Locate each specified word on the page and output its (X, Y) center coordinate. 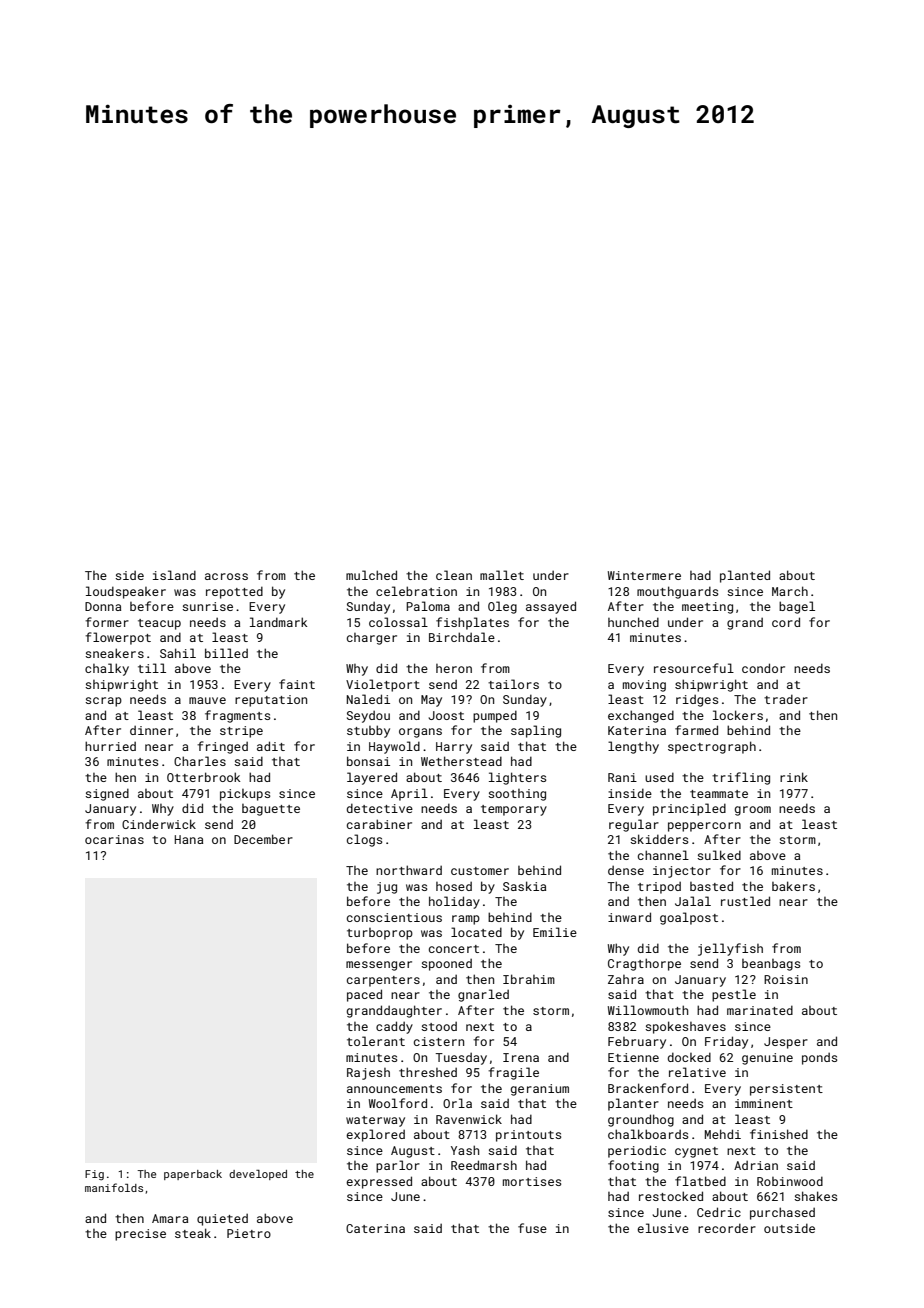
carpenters (383, 981)
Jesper (786, 1043)
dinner (151, 730)
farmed (696, 730)
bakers (793, 886)
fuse (532, 1228)
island (174, 575)
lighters (517, 778)
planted (745, 576)
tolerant (376, 1041)
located (476, 932)
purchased (782, 1213)
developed (258, 1175)
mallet (502, 575)
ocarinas (114, 839)
